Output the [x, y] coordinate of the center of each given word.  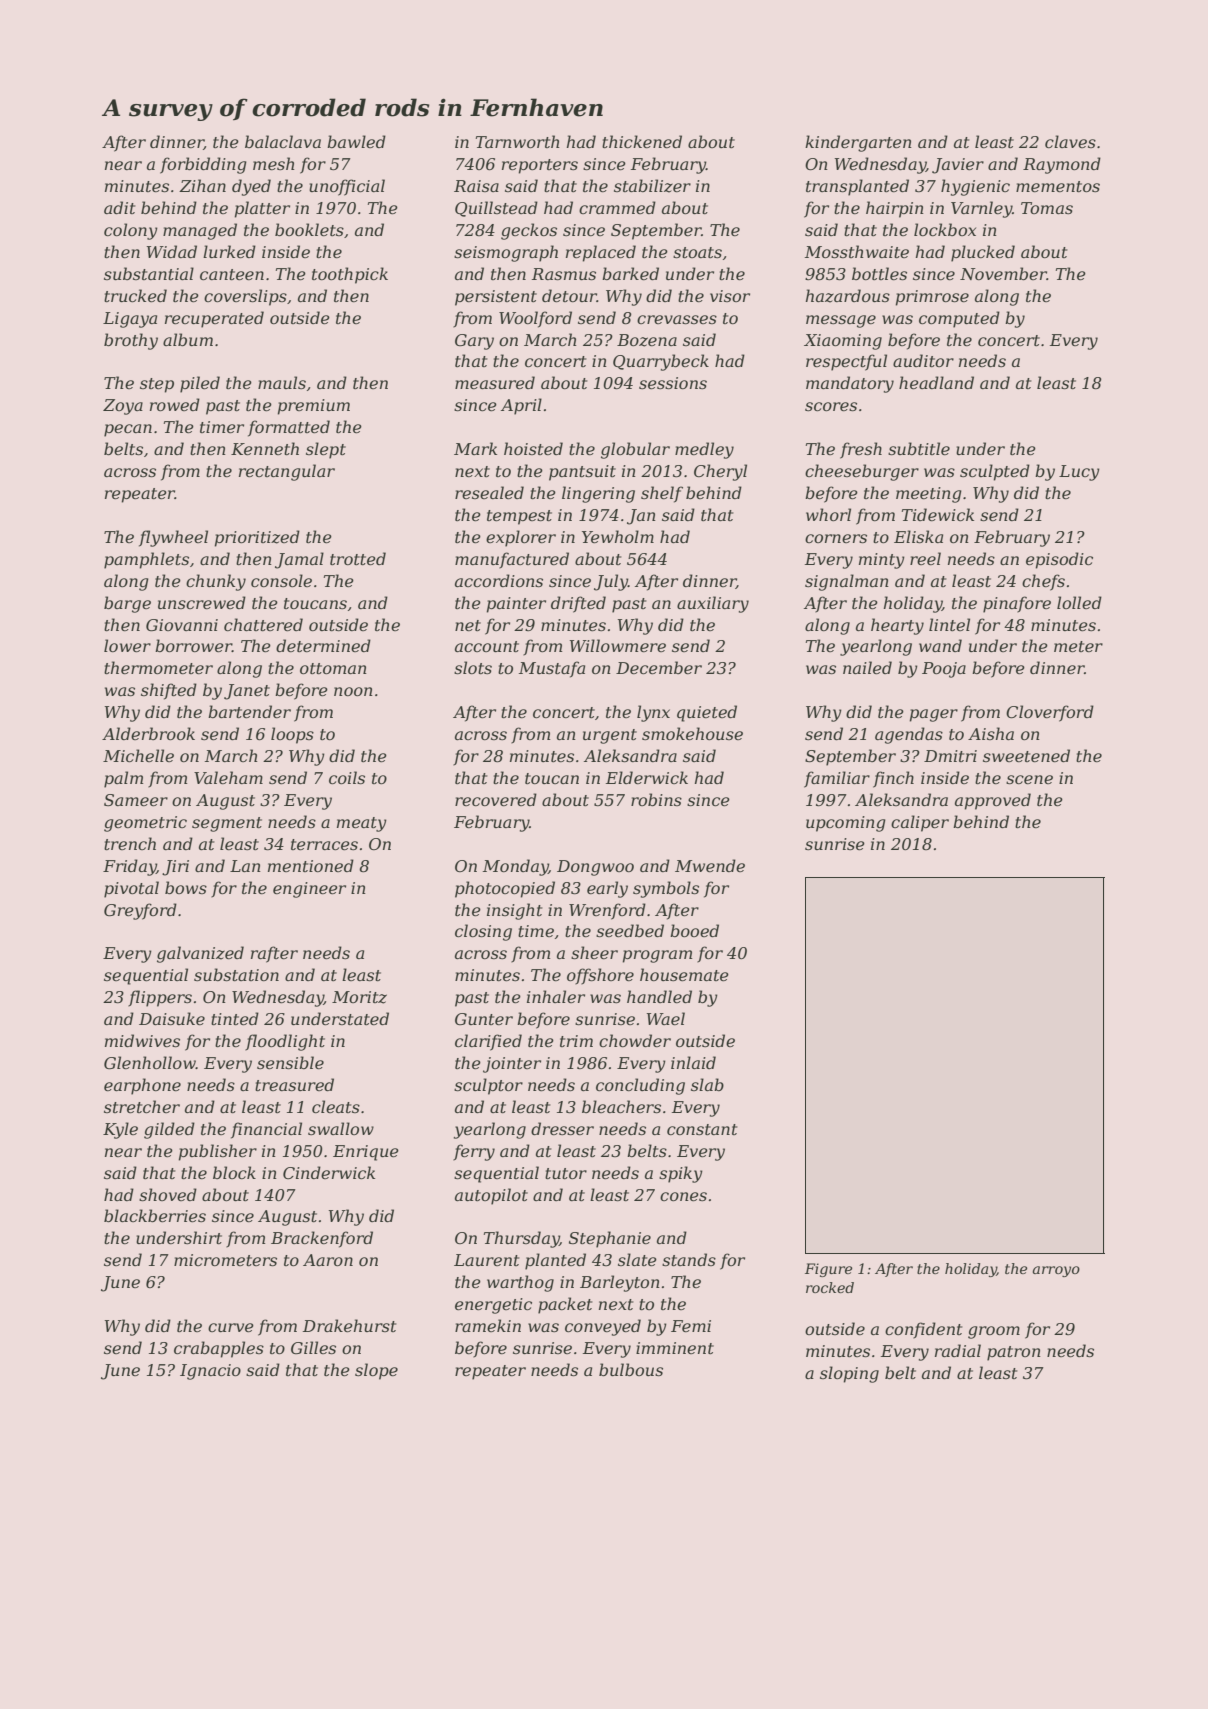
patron [1014, 1353]
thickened [642, 141]
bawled [356, 141]
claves [1070, 141]
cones [683, 1196]
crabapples [219, 1349]
